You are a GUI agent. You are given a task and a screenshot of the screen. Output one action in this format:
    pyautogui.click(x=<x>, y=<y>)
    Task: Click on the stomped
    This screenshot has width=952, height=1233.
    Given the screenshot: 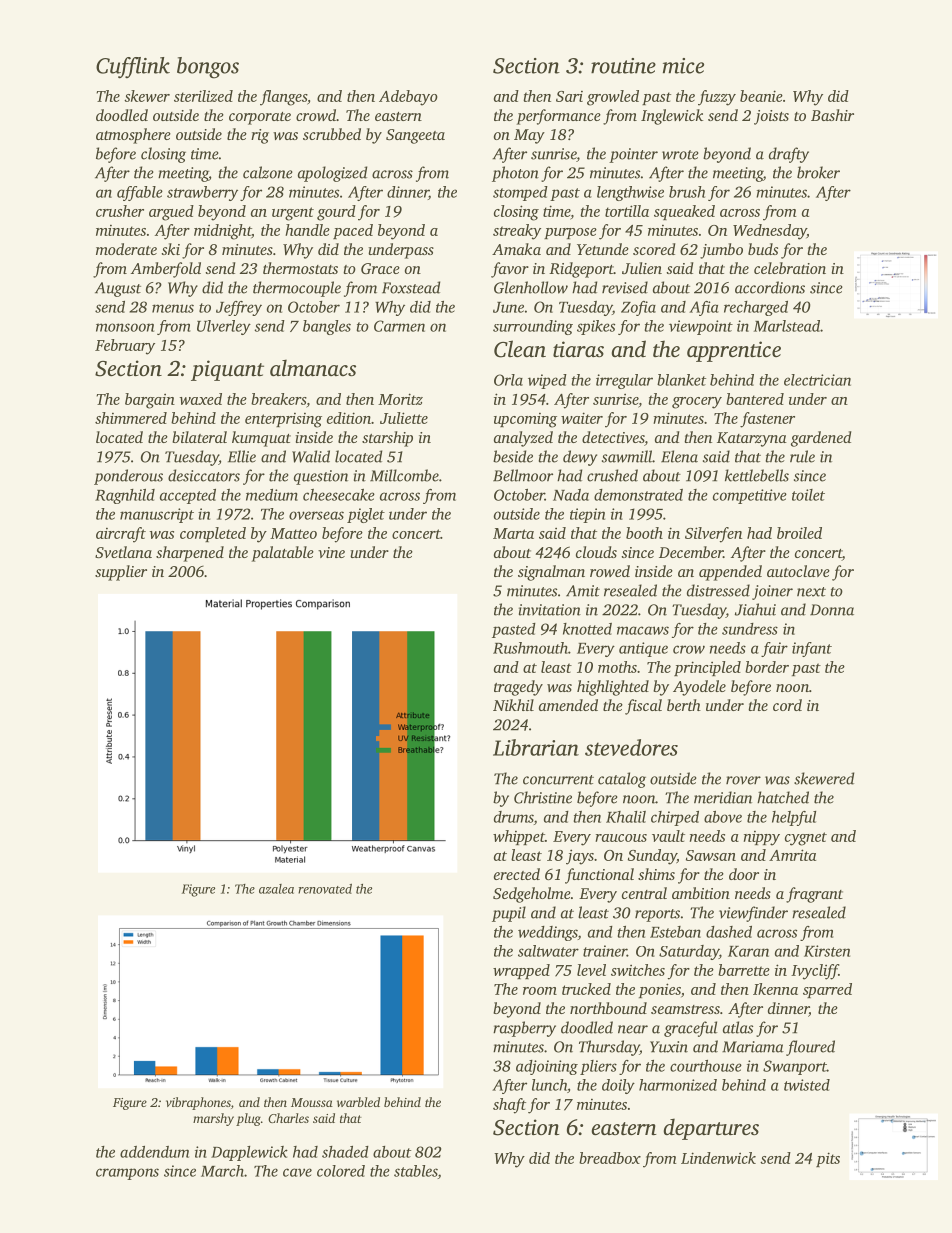 What is the action you would take?
    pyautogui.click(x=520, y=193)
